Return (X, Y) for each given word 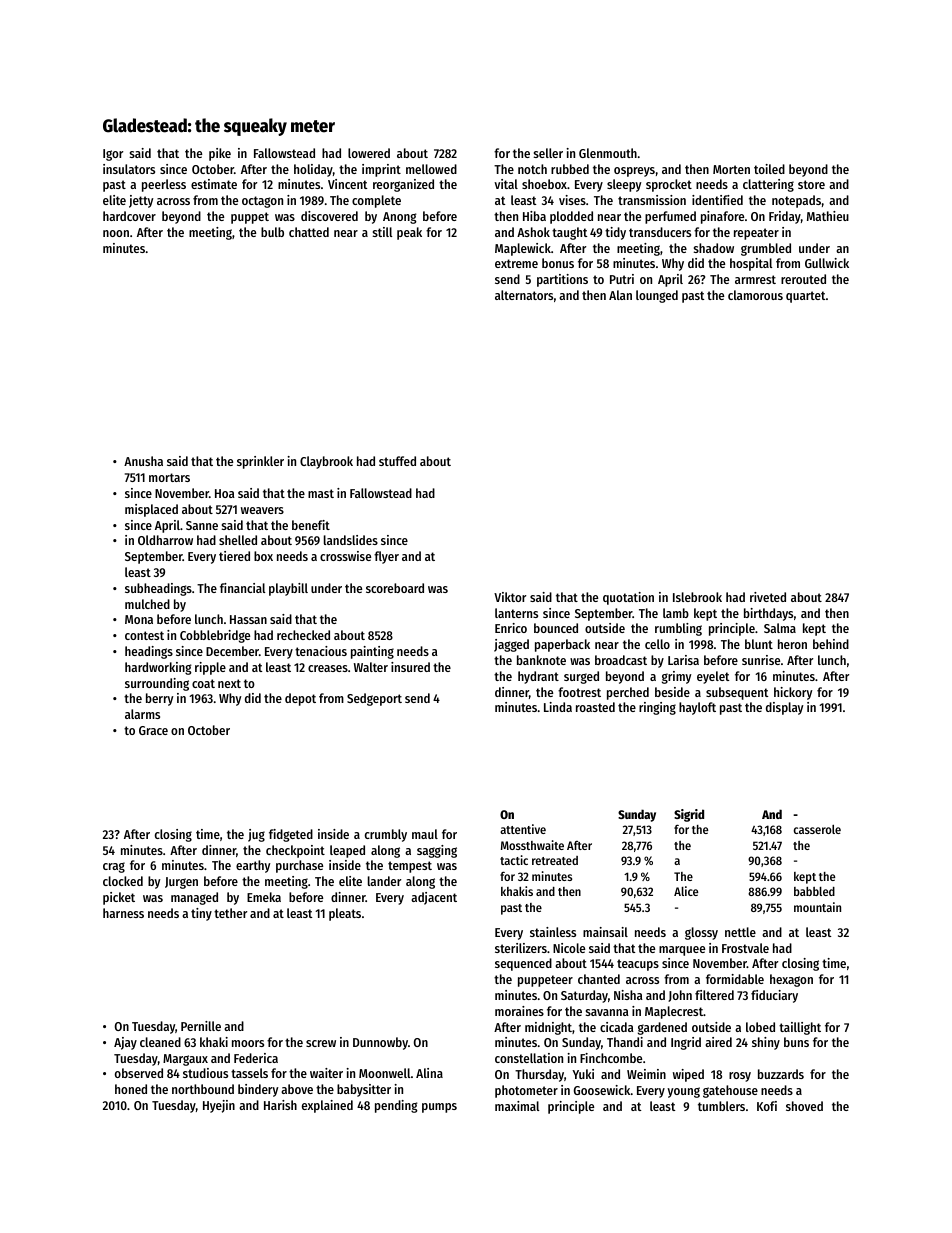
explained (327, 1106)
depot (300, 699)
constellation (529, 1058)
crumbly (386, 835)
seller (548, 153)
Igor (113, 155)
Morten (731, 169)
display (785, 708)
